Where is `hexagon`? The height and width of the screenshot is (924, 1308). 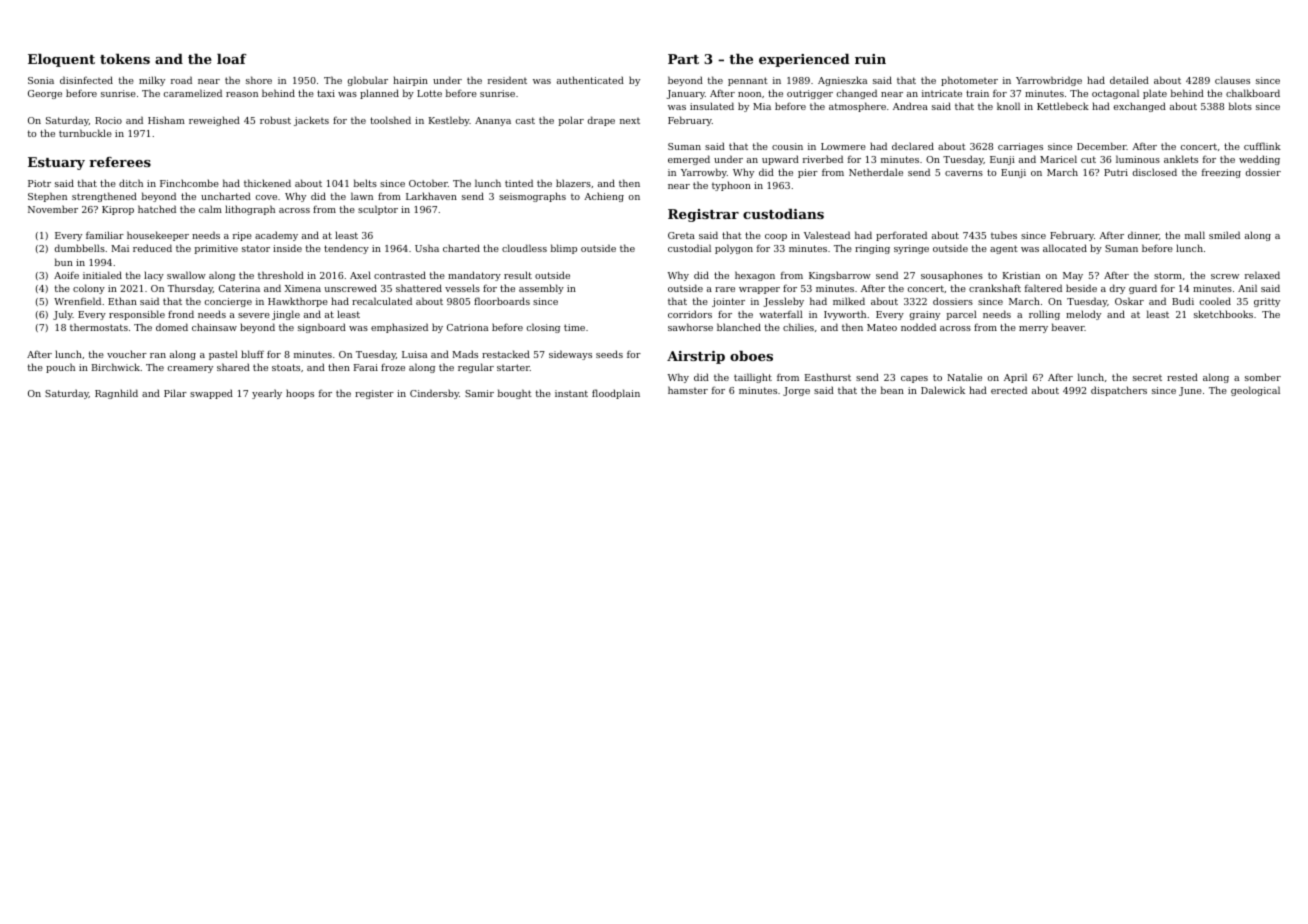
hexagon is located at coordinates (755, 276).
